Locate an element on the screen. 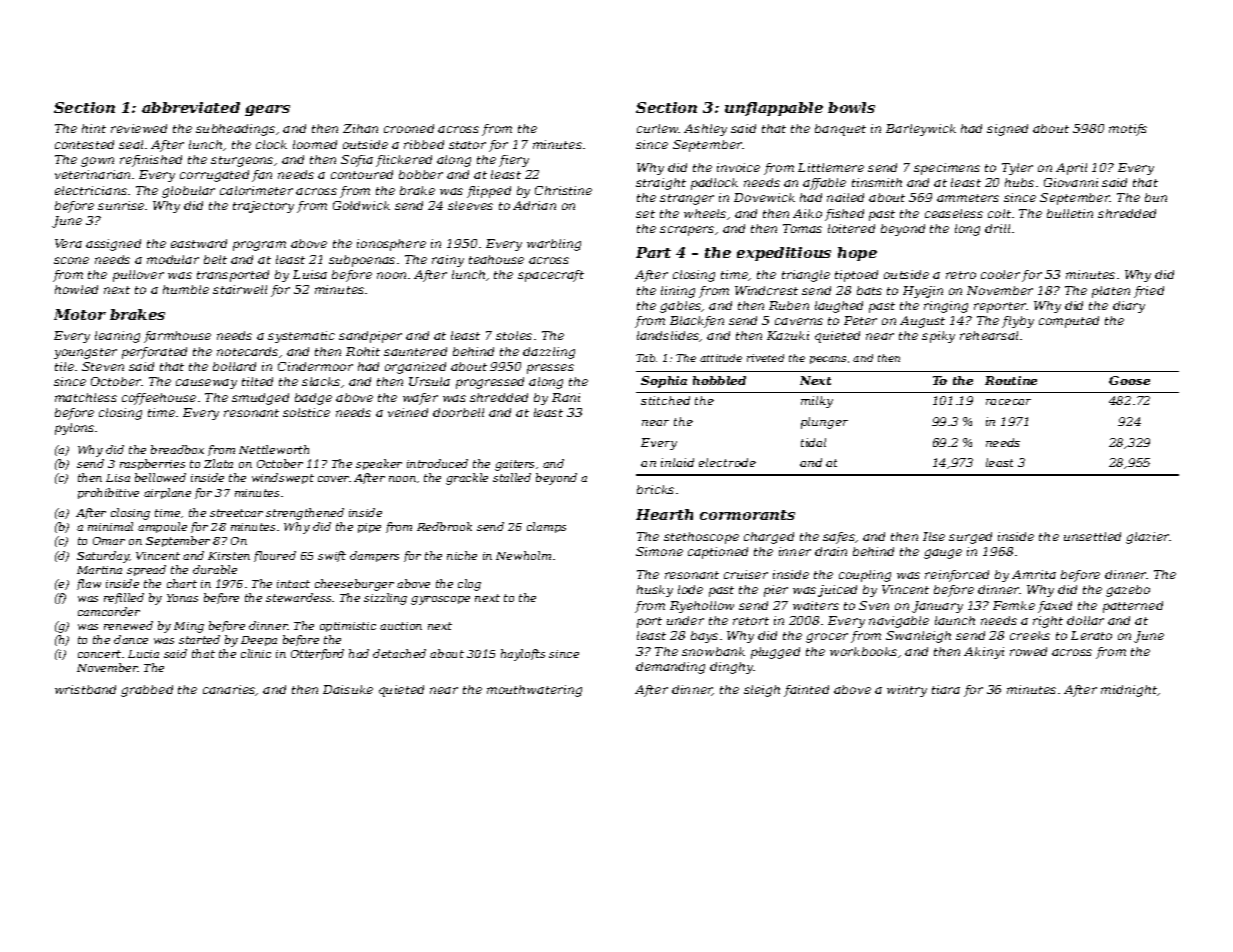  prohibitive is located at coordinates (108, 493).
